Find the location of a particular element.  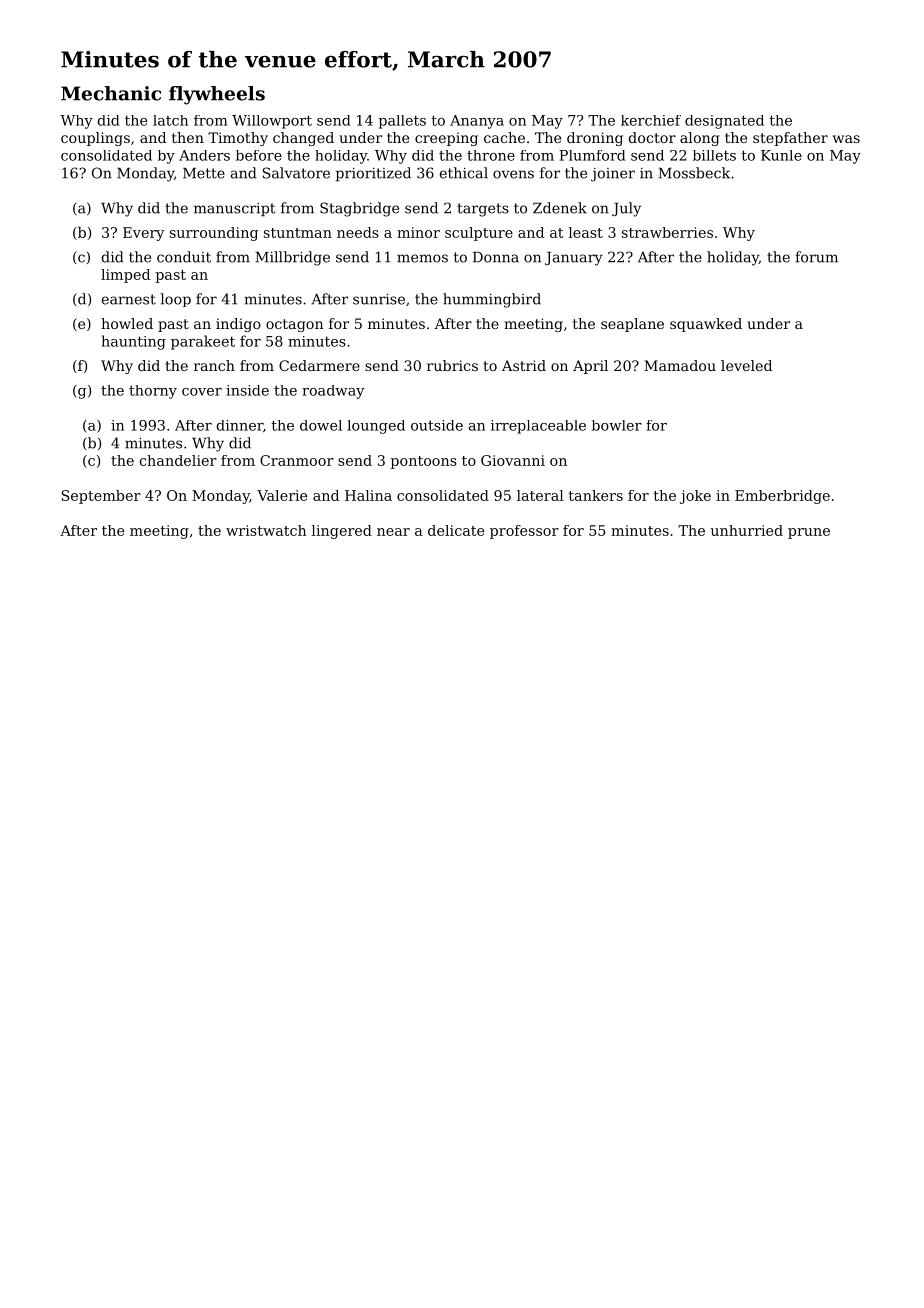

seaplane is located at coordinates (632, 325).
